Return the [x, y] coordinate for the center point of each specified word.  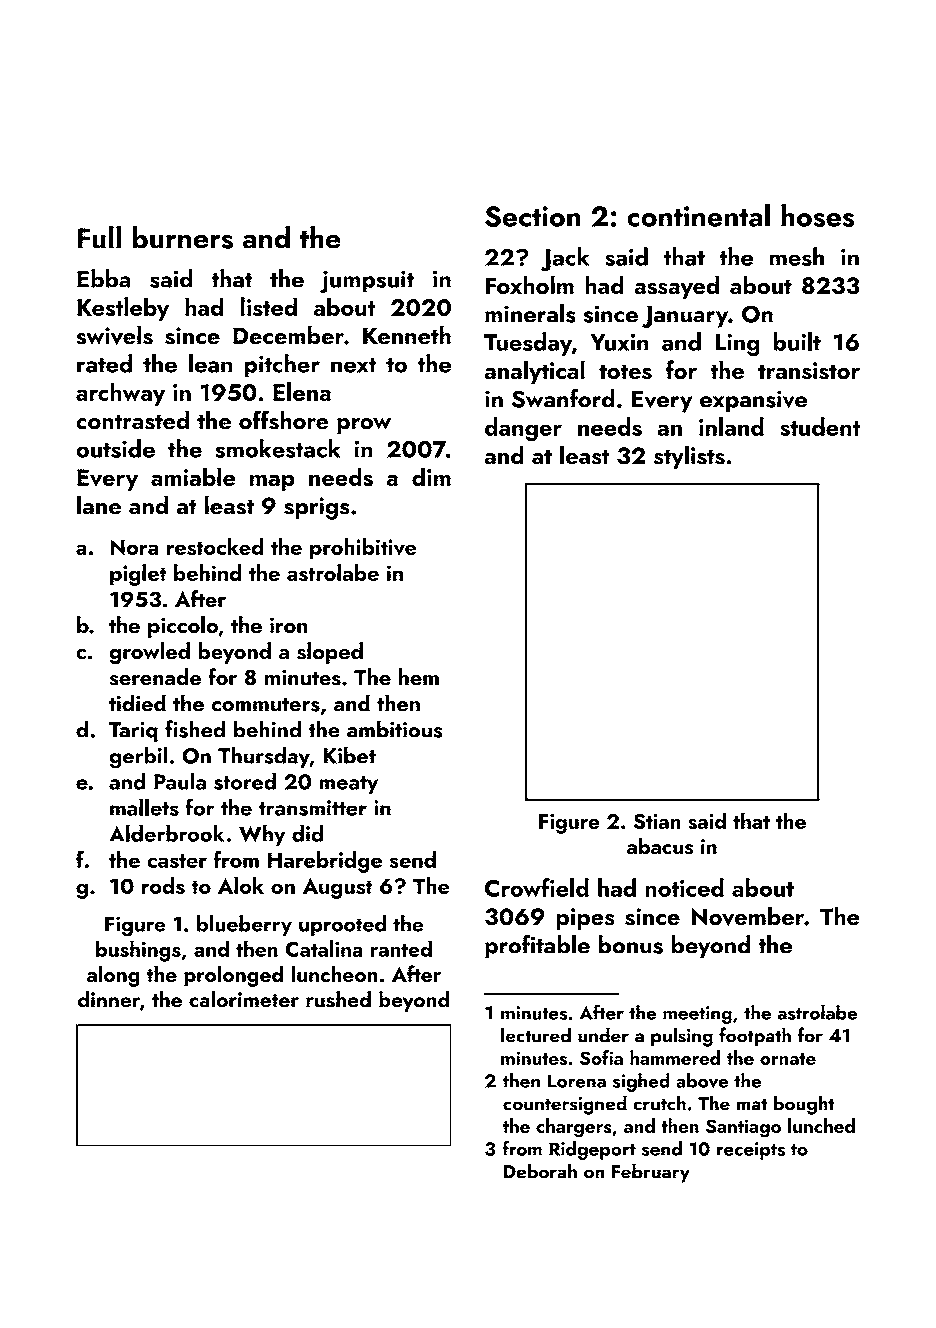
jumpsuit [367, 281]
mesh [797, 256]
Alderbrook [166, 833]
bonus [630, 944]
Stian [657, 821]
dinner [109, 999]
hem [419, 677]
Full [99, 237]
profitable [537, 946]
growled [149, 653]
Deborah [540, 1171]
